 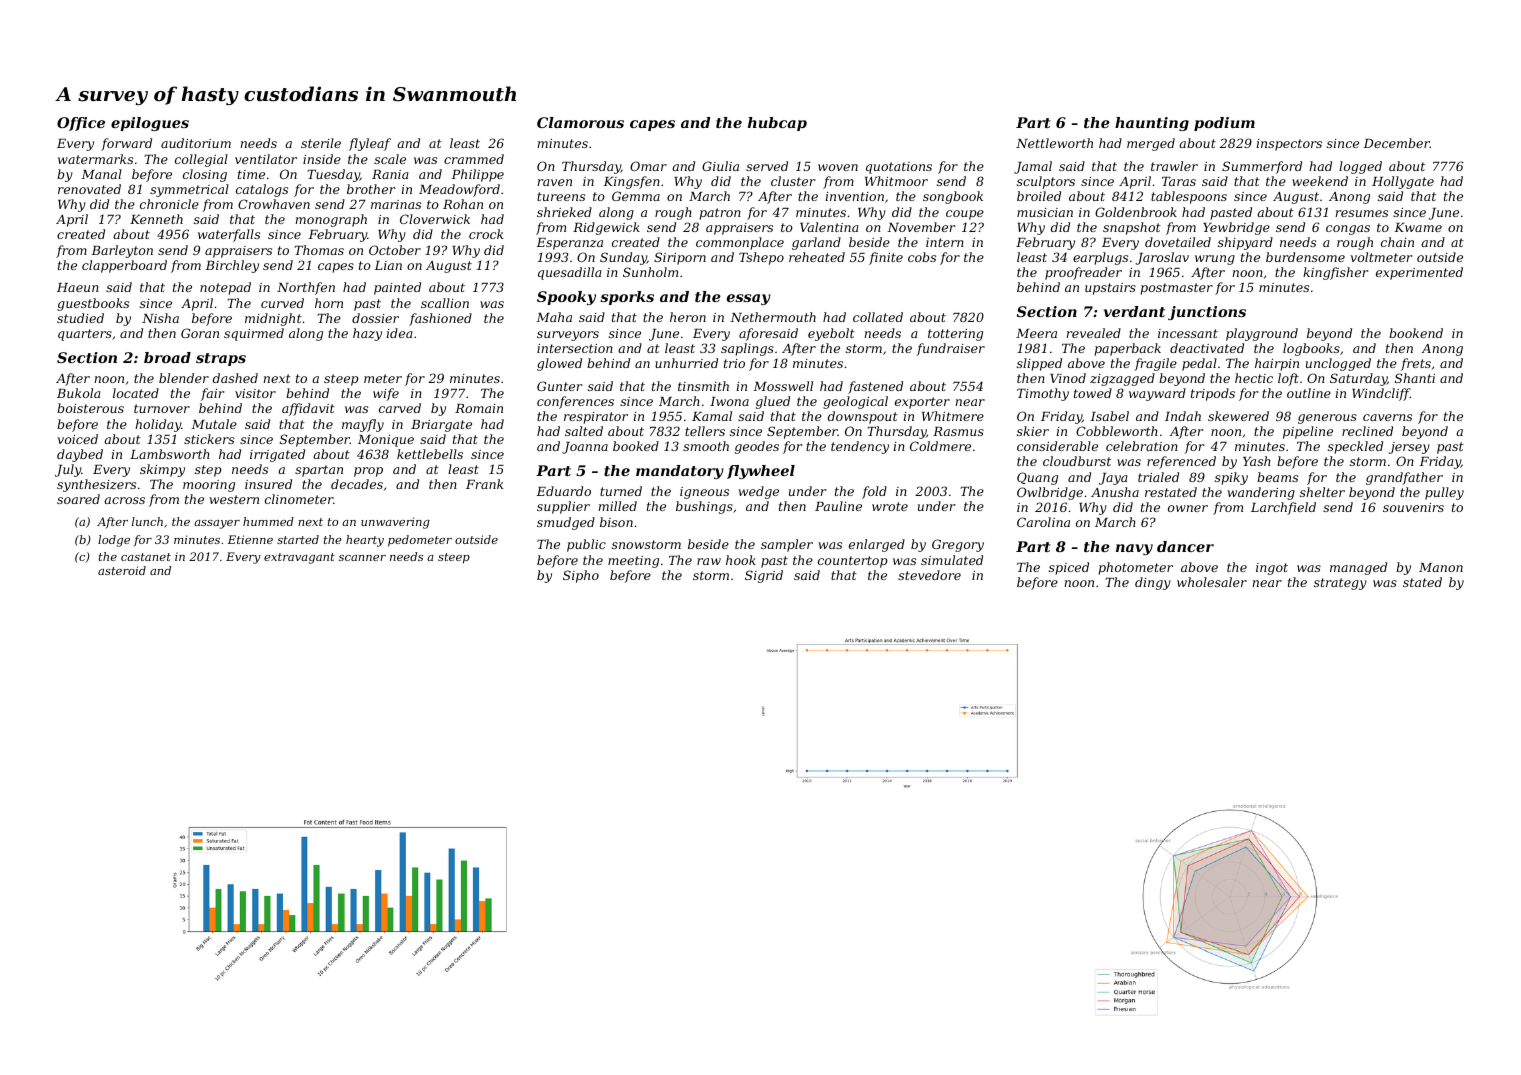 I want to click on hubcap, so click(x=777, y=124).
